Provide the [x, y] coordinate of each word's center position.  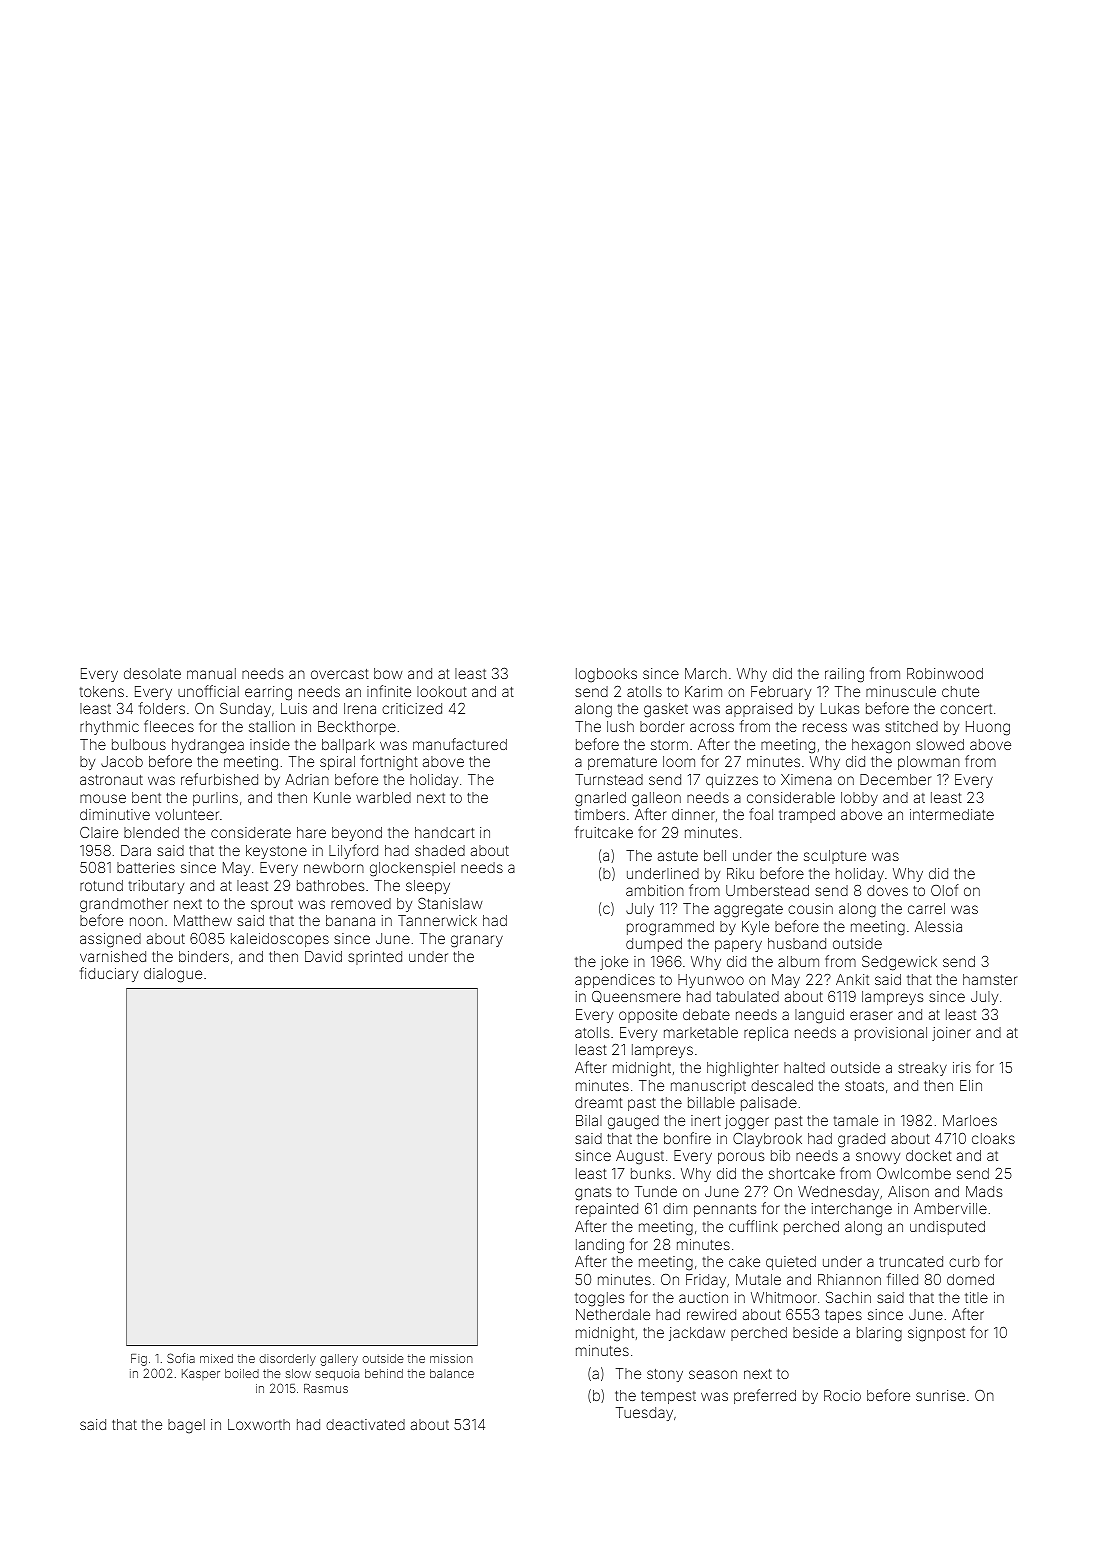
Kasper [201, 1374]
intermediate [952, 814]
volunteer [187, 814]
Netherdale [613, 1314]
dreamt [599, 1102]
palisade [769, 1104]
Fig [139, 1360]
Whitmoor [784, 1297]
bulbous [139, 744]
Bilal [589, 1120]
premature [622, 763]
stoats [864, 1086]
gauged [633, 1122]
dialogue [173, 975]
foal [761, 814]
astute [678, 856]
